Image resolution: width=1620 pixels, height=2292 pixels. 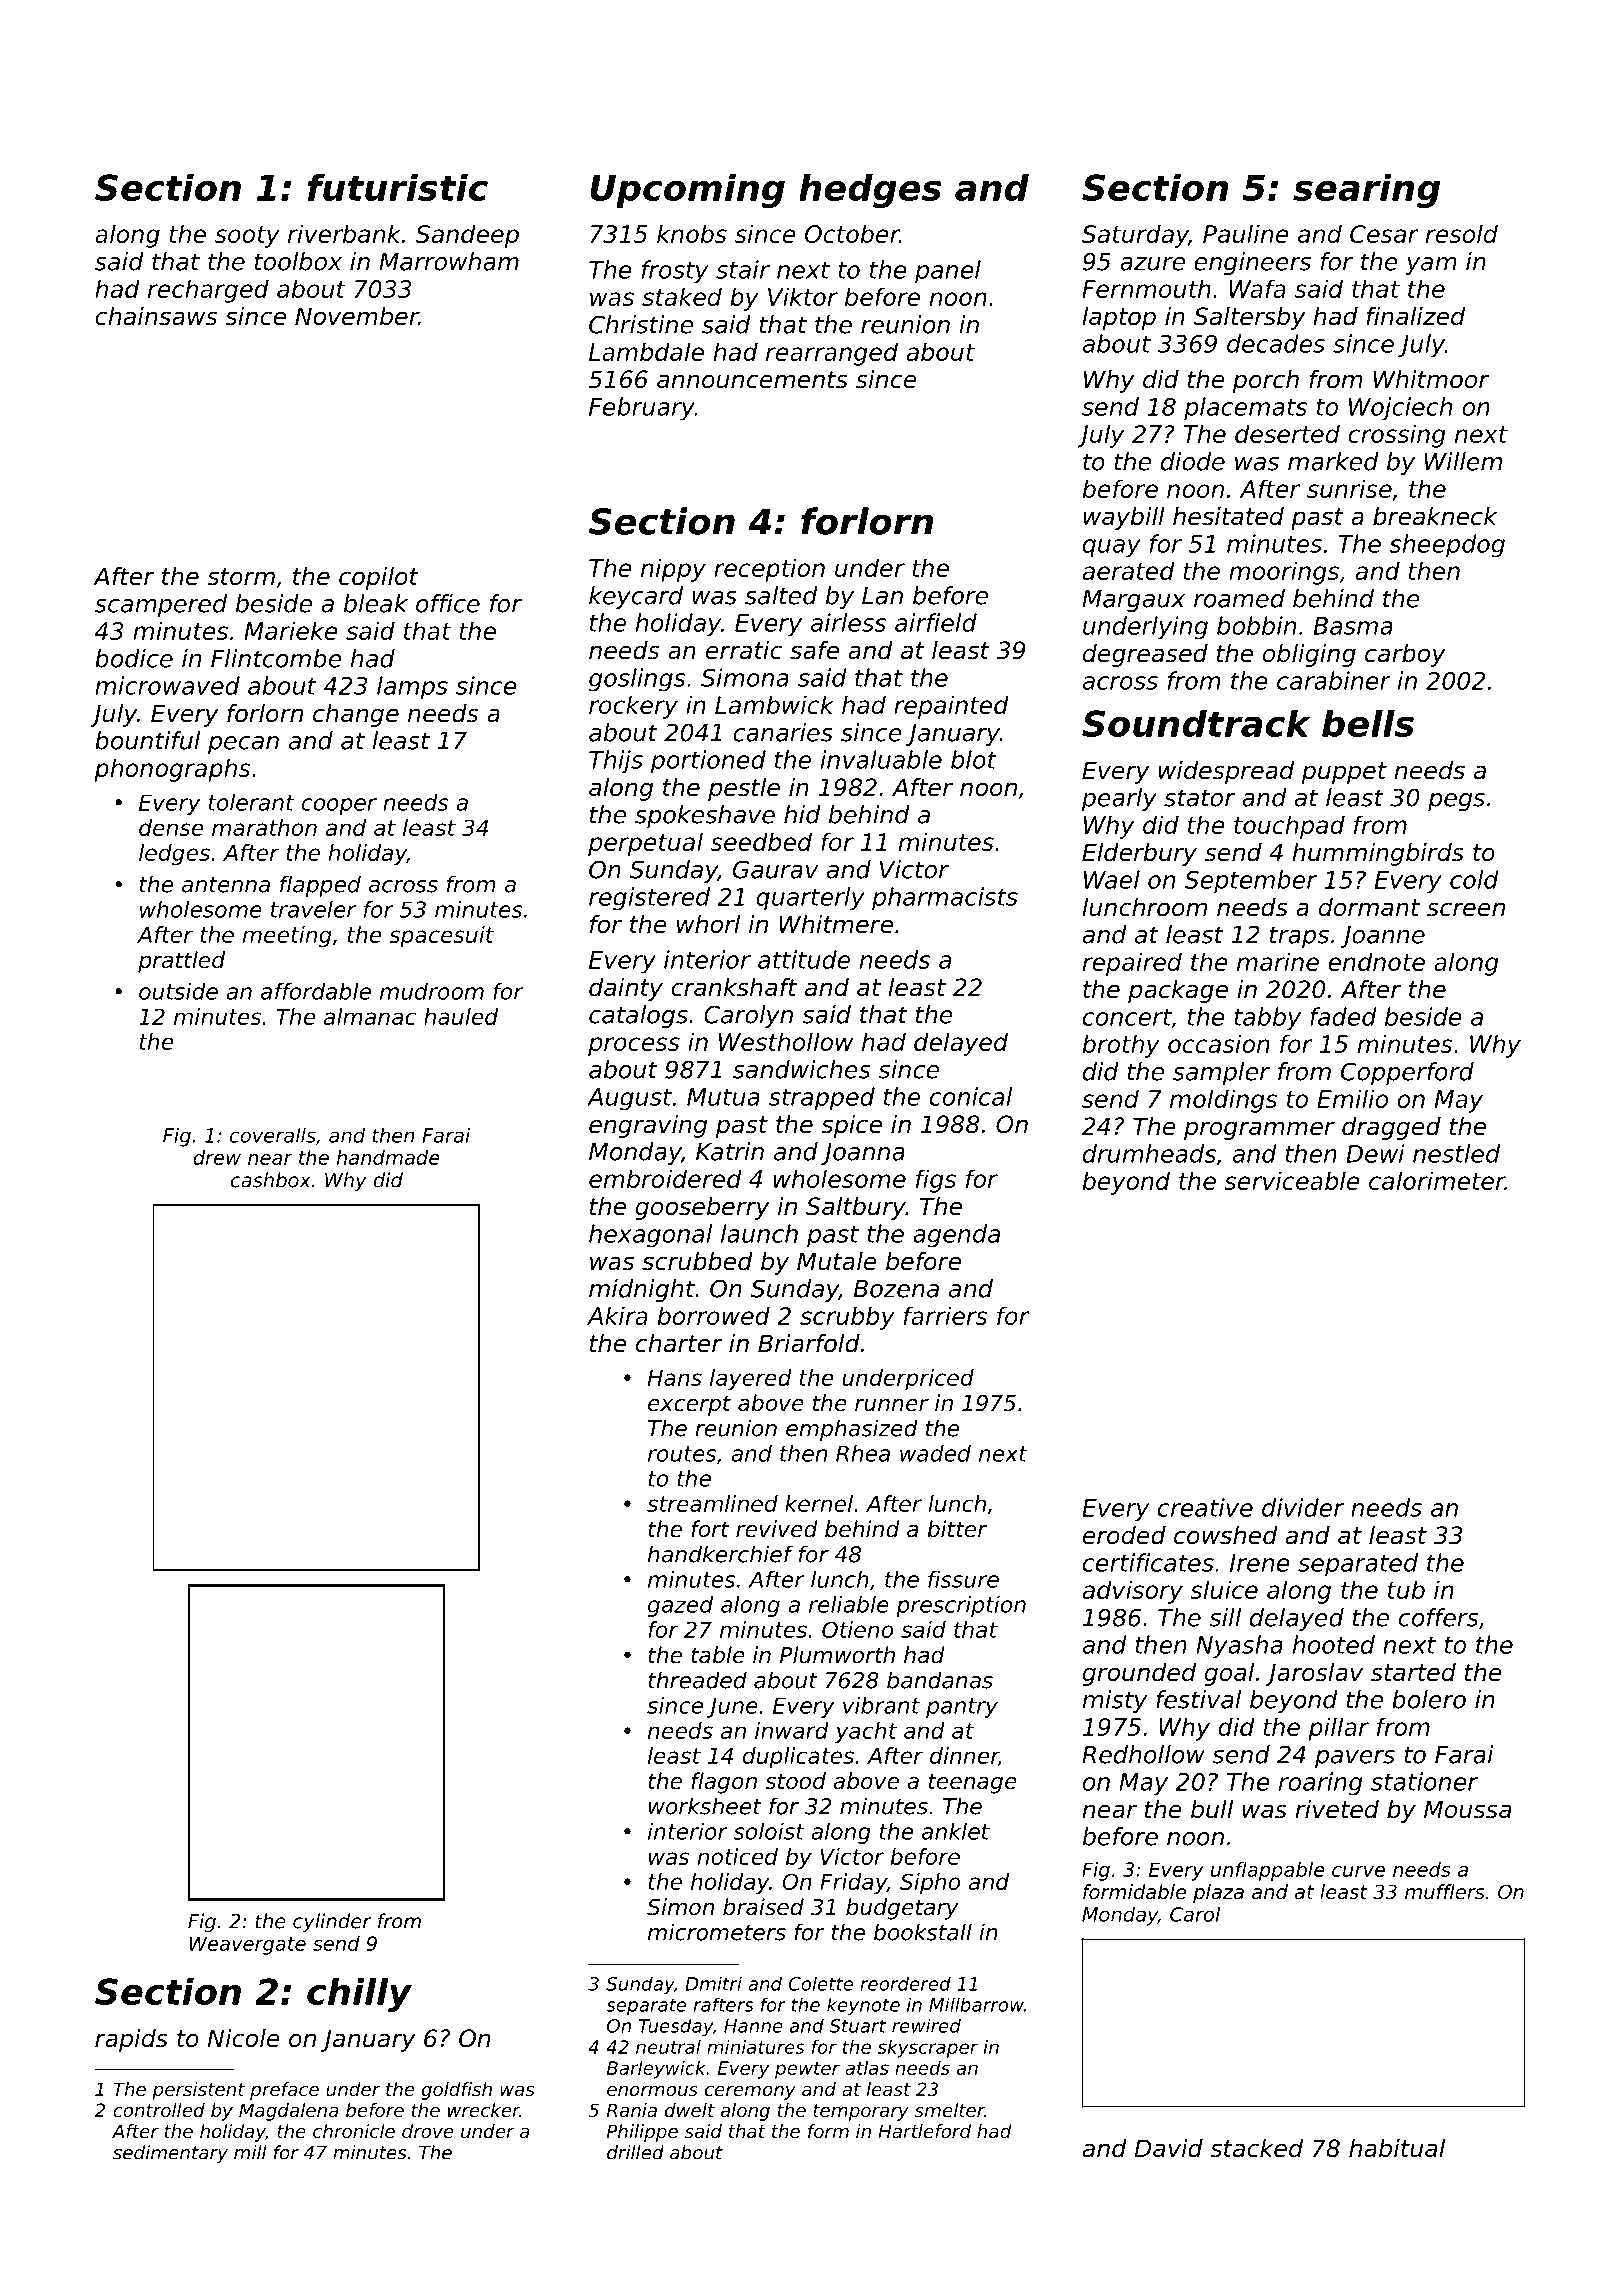 I want to click on miniatures, so click(x=756, y=2047).
